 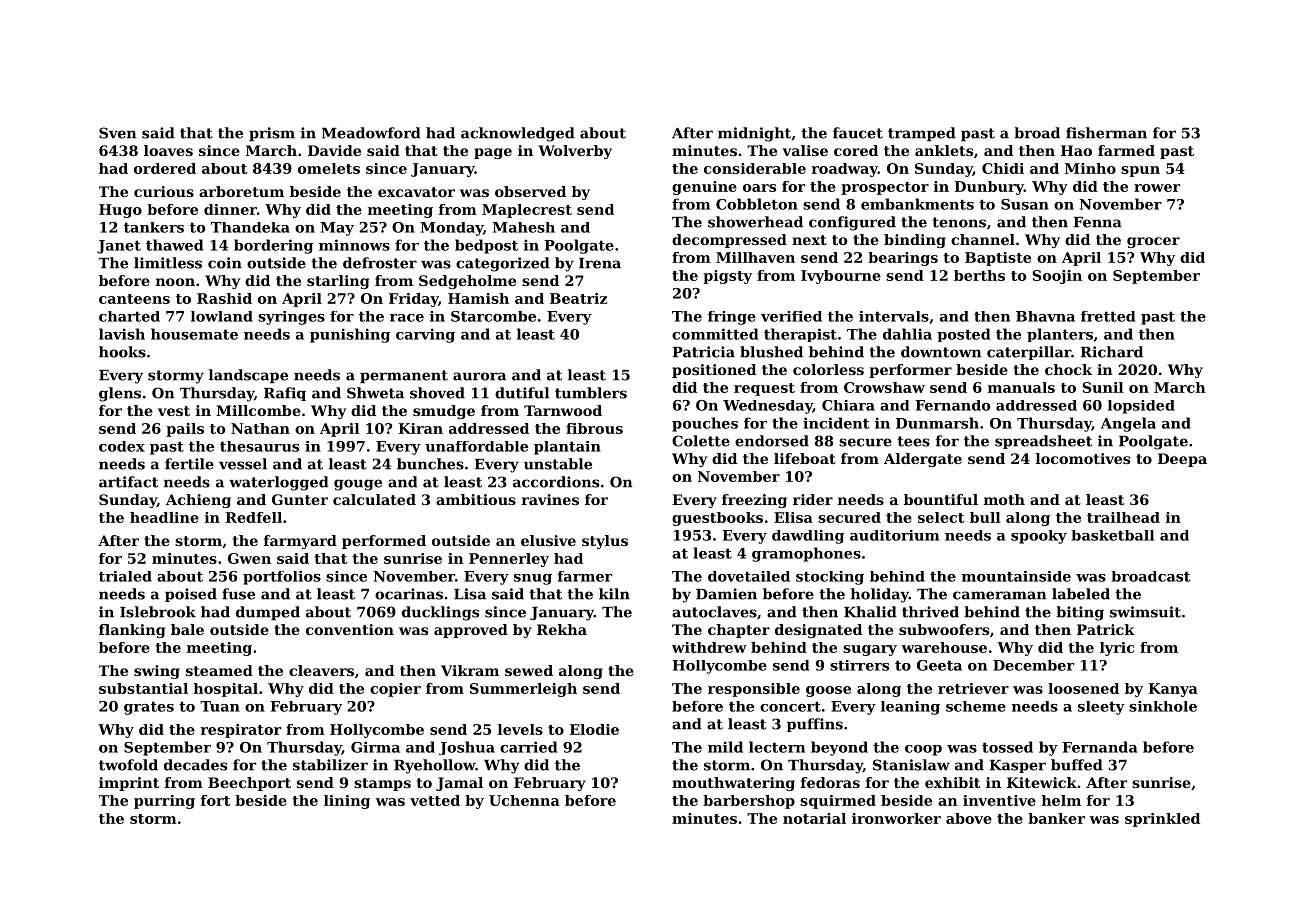 I want to click on purring, so click(x=164, y=802).
